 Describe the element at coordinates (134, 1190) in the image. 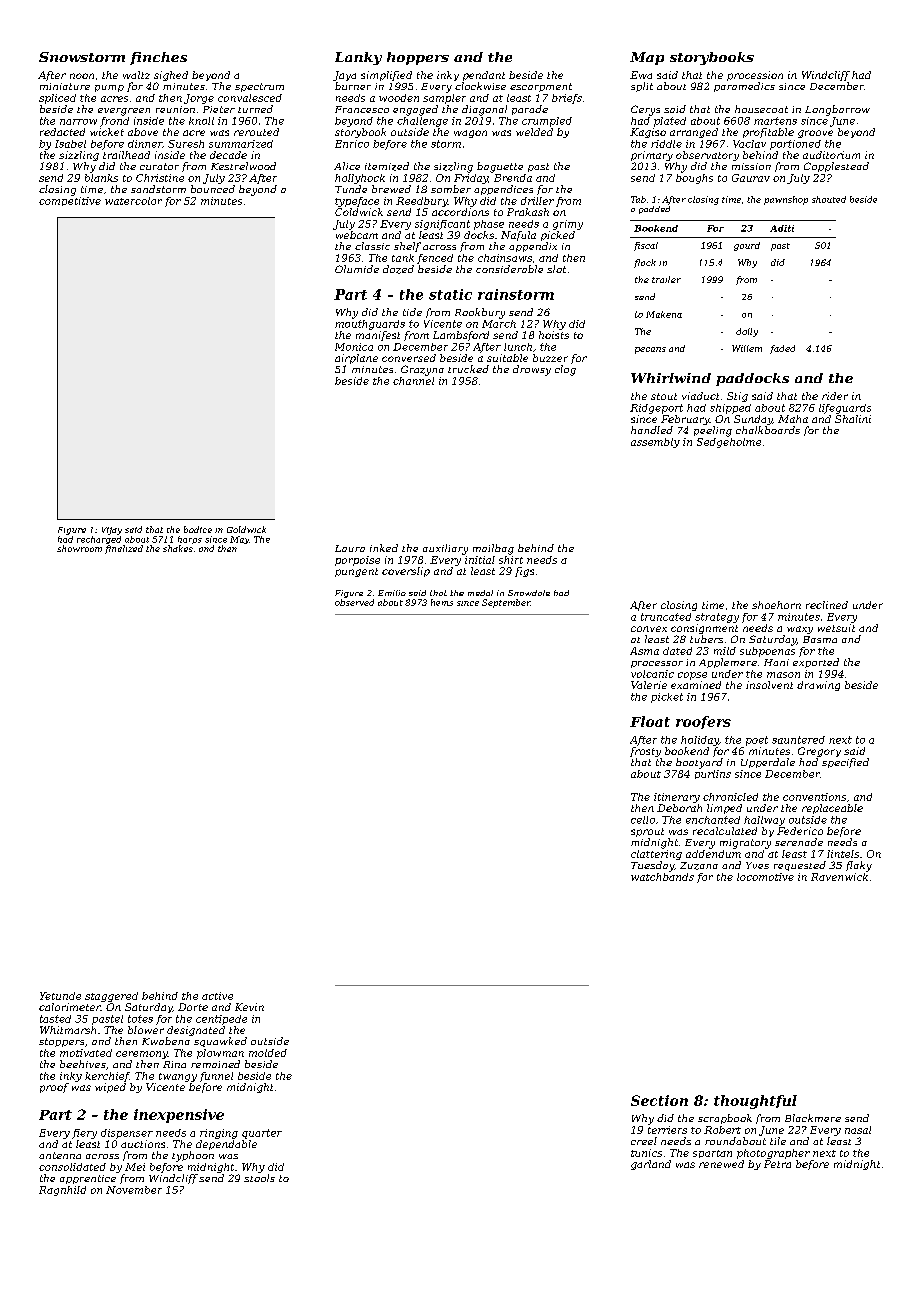

I see `November` at that location.
